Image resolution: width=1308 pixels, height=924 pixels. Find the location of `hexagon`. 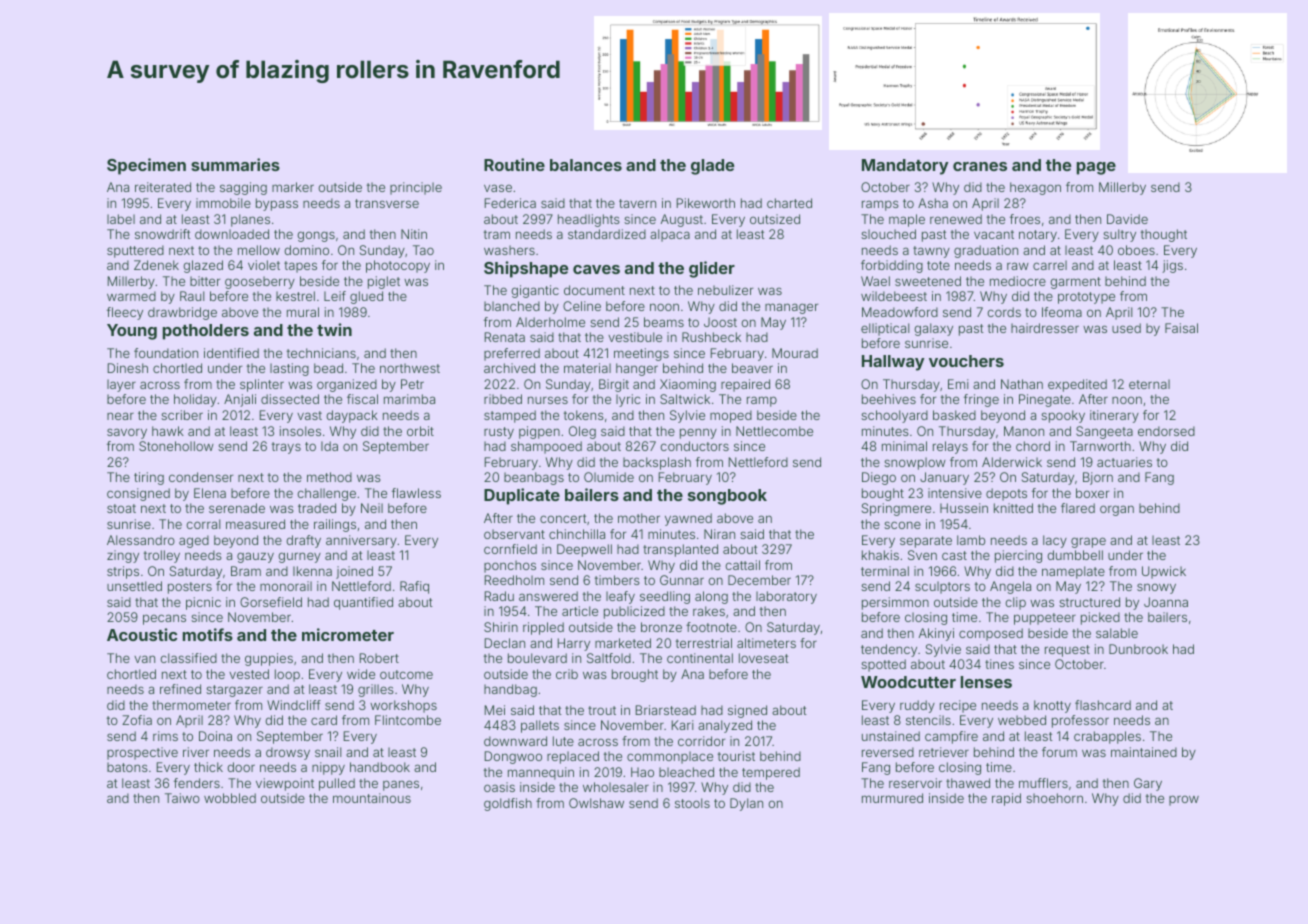

hexagon is located at coordinates (1035, 188).
